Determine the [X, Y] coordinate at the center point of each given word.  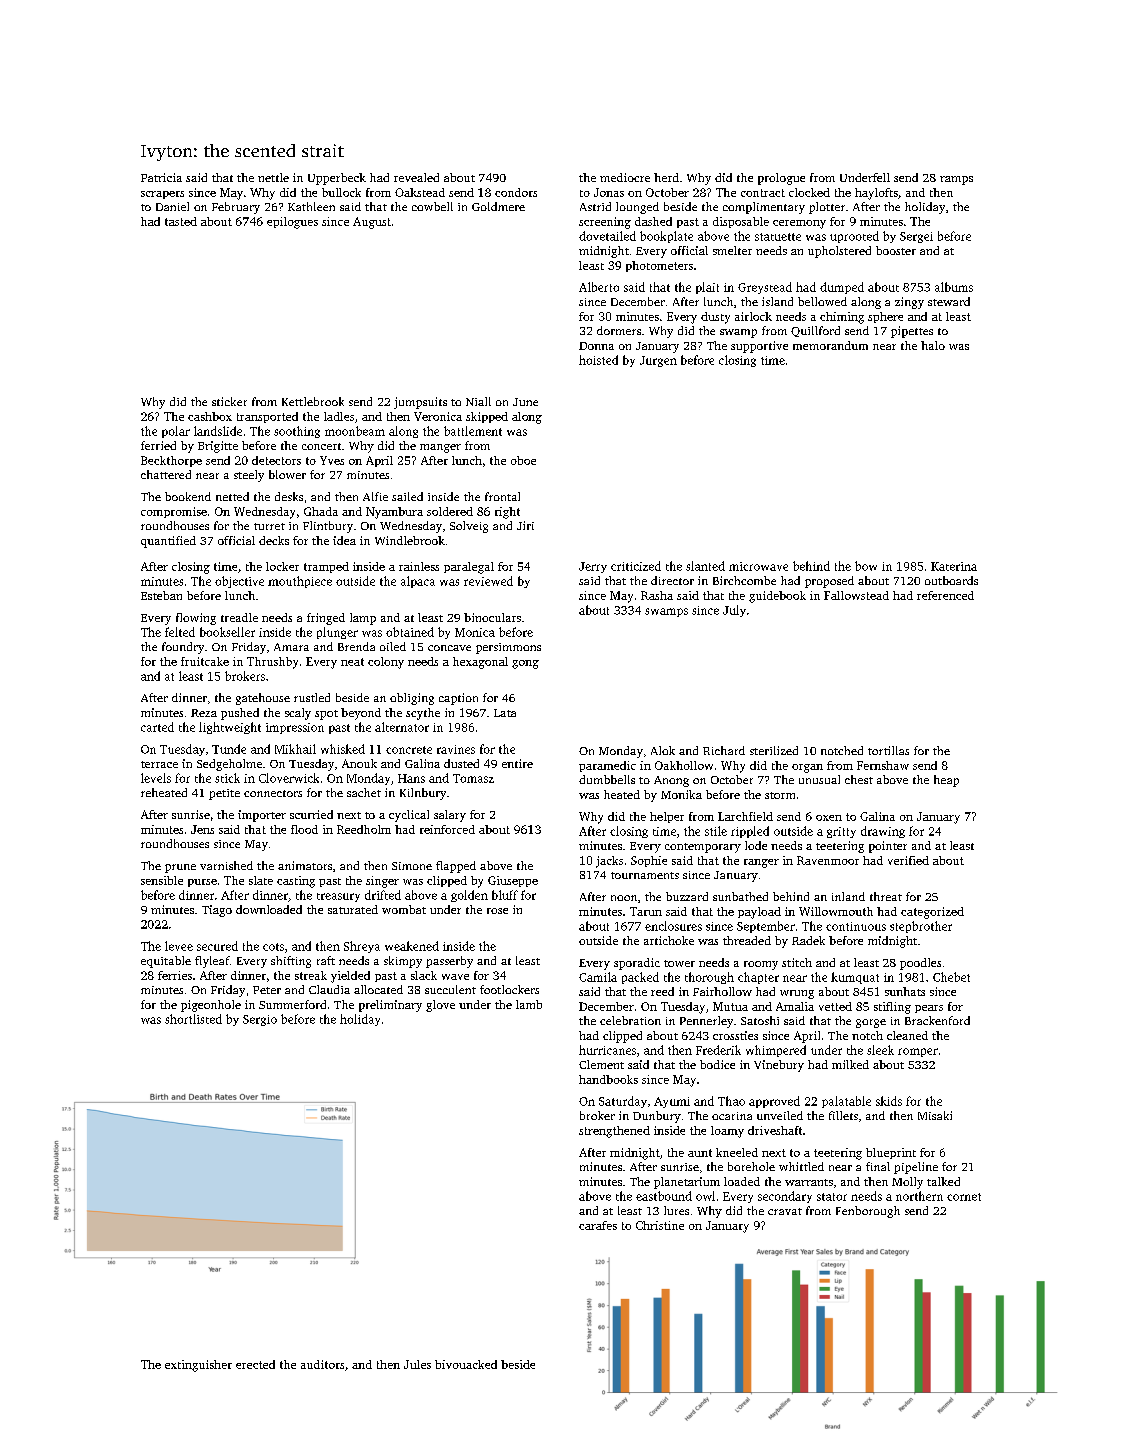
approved [774, 1102]
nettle [273, 177]
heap [946, 781]
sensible [162, 880]
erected [255, 1364]
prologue [781, 179]
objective [239, 582]
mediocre [625, 177]
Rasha [657, 595]
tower [679, 963]
